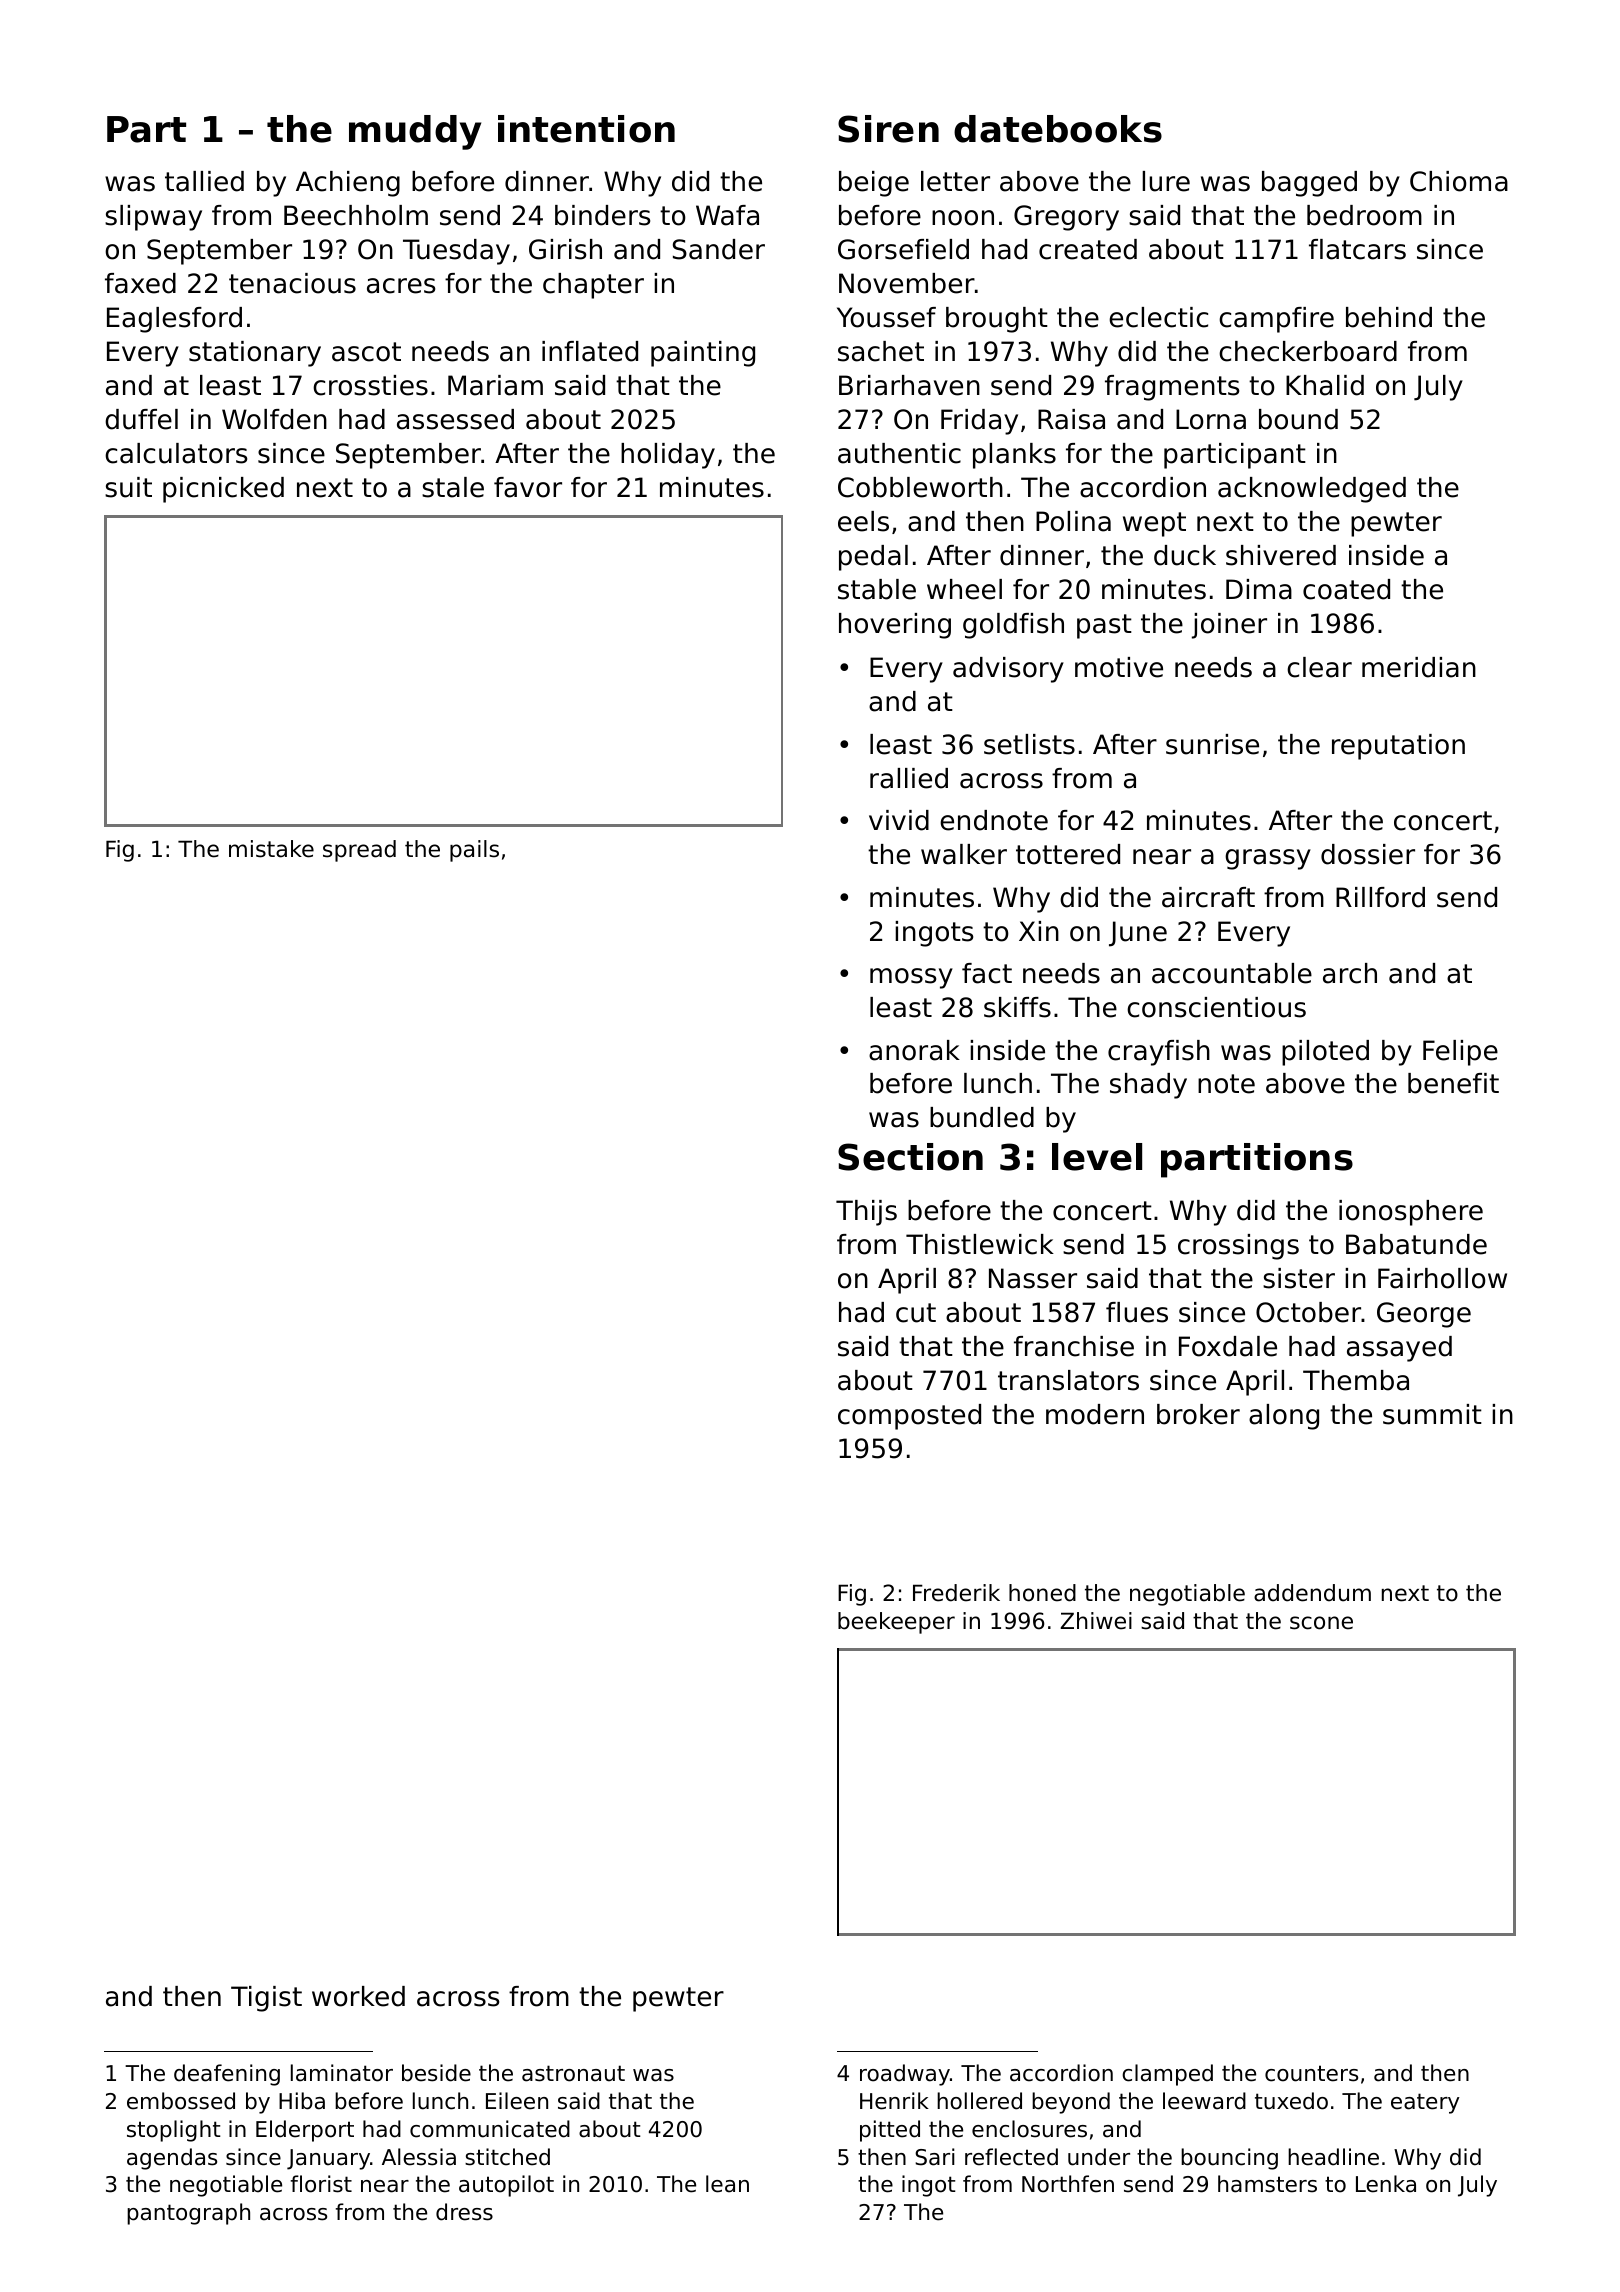 The height and width of the screenshot is (2292, 1620). I want to click on summit, so click(1432, 1414).
